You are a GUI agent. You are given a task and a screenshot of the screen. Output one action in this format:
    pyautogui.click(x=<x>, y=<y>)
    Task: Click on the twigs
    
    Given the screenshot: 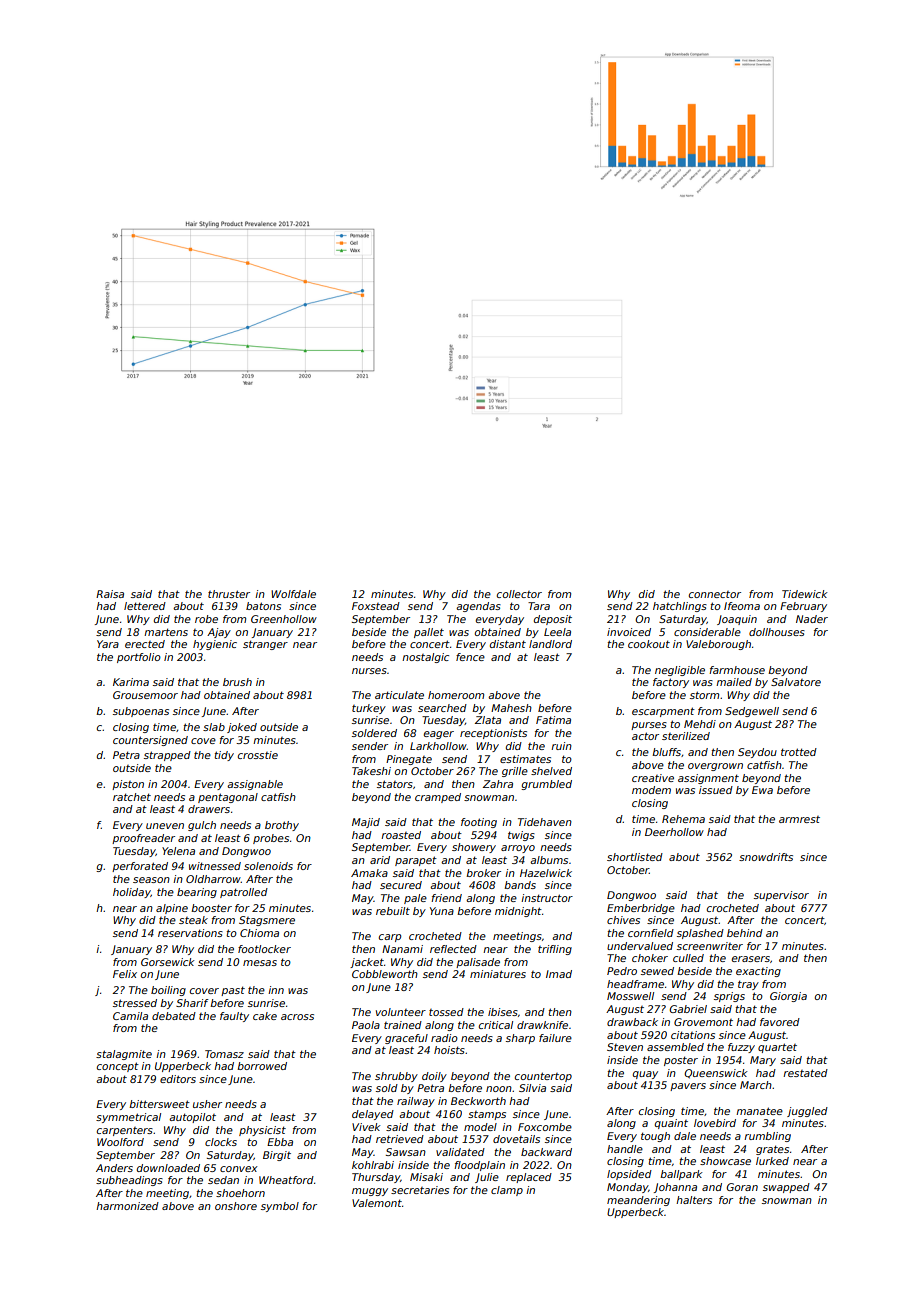 What is the action you would take?
    pyautogui.click(x=521, y=836)
